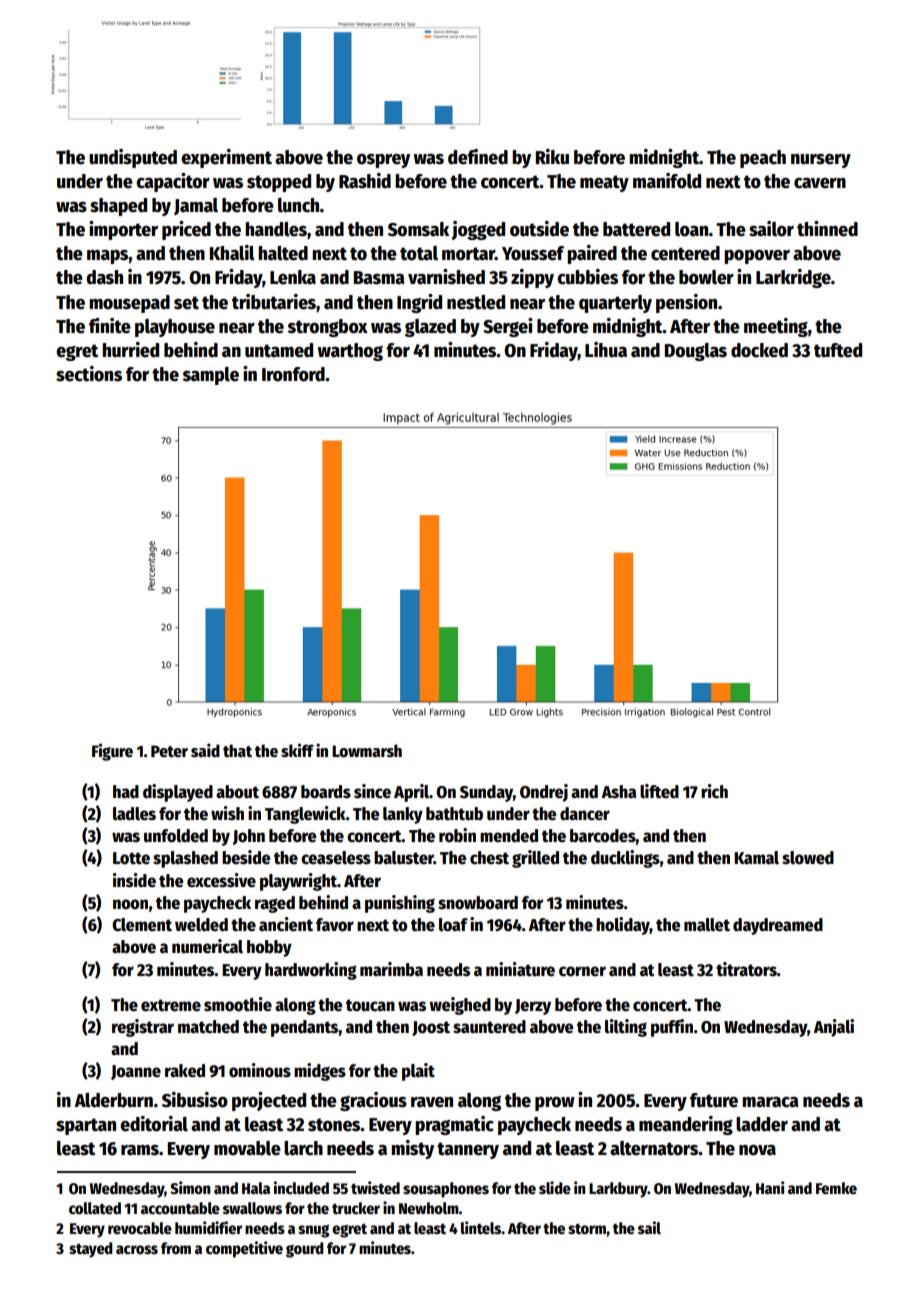 The height and width of the document is (1311, 924). What do you see at coordinates (140, 1150) in the document?
I see `rams` at bounding box center [140, 1150].
